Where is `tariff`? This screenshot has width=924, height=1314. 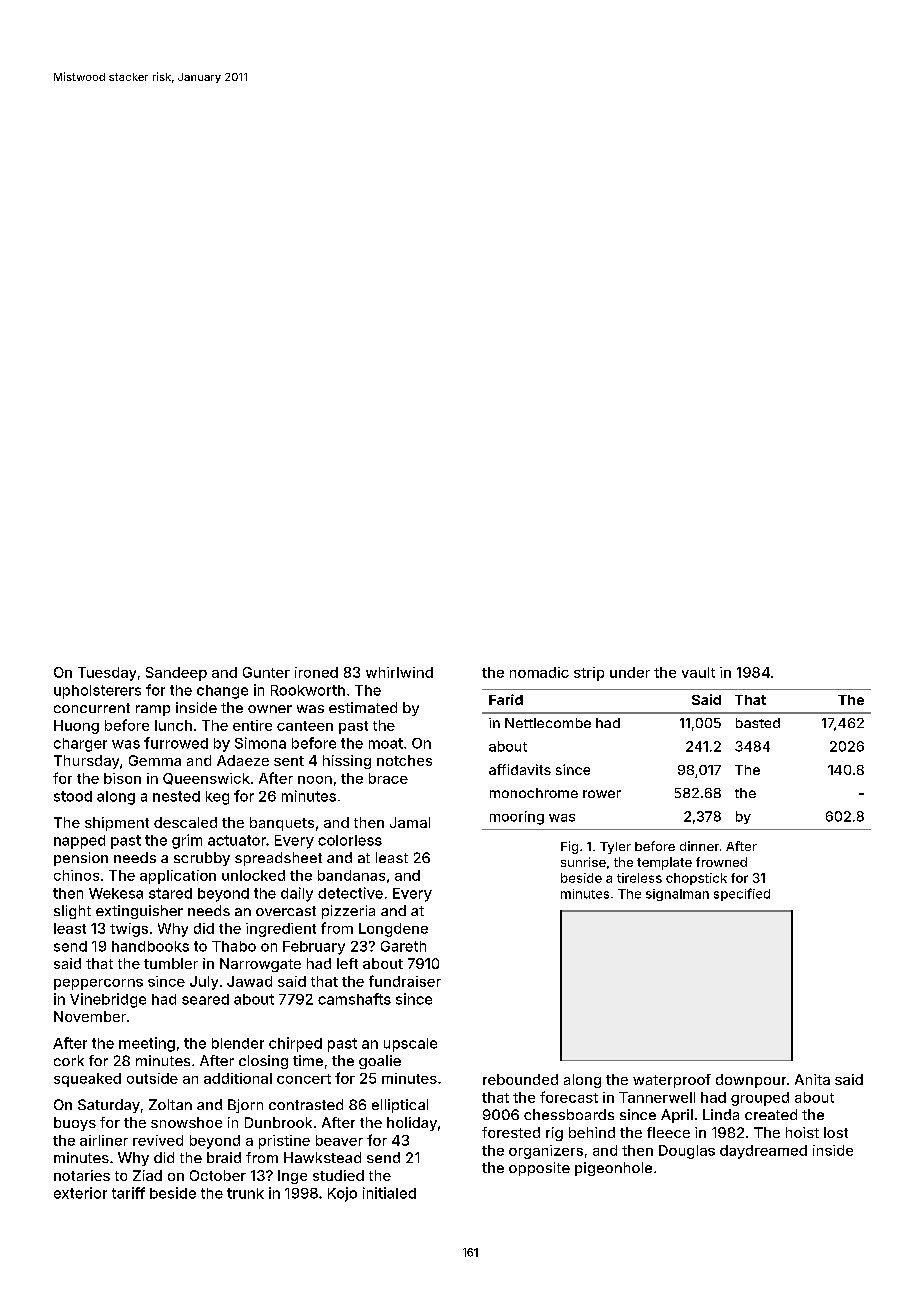
tariff is located at coordinates (128, 1193).
